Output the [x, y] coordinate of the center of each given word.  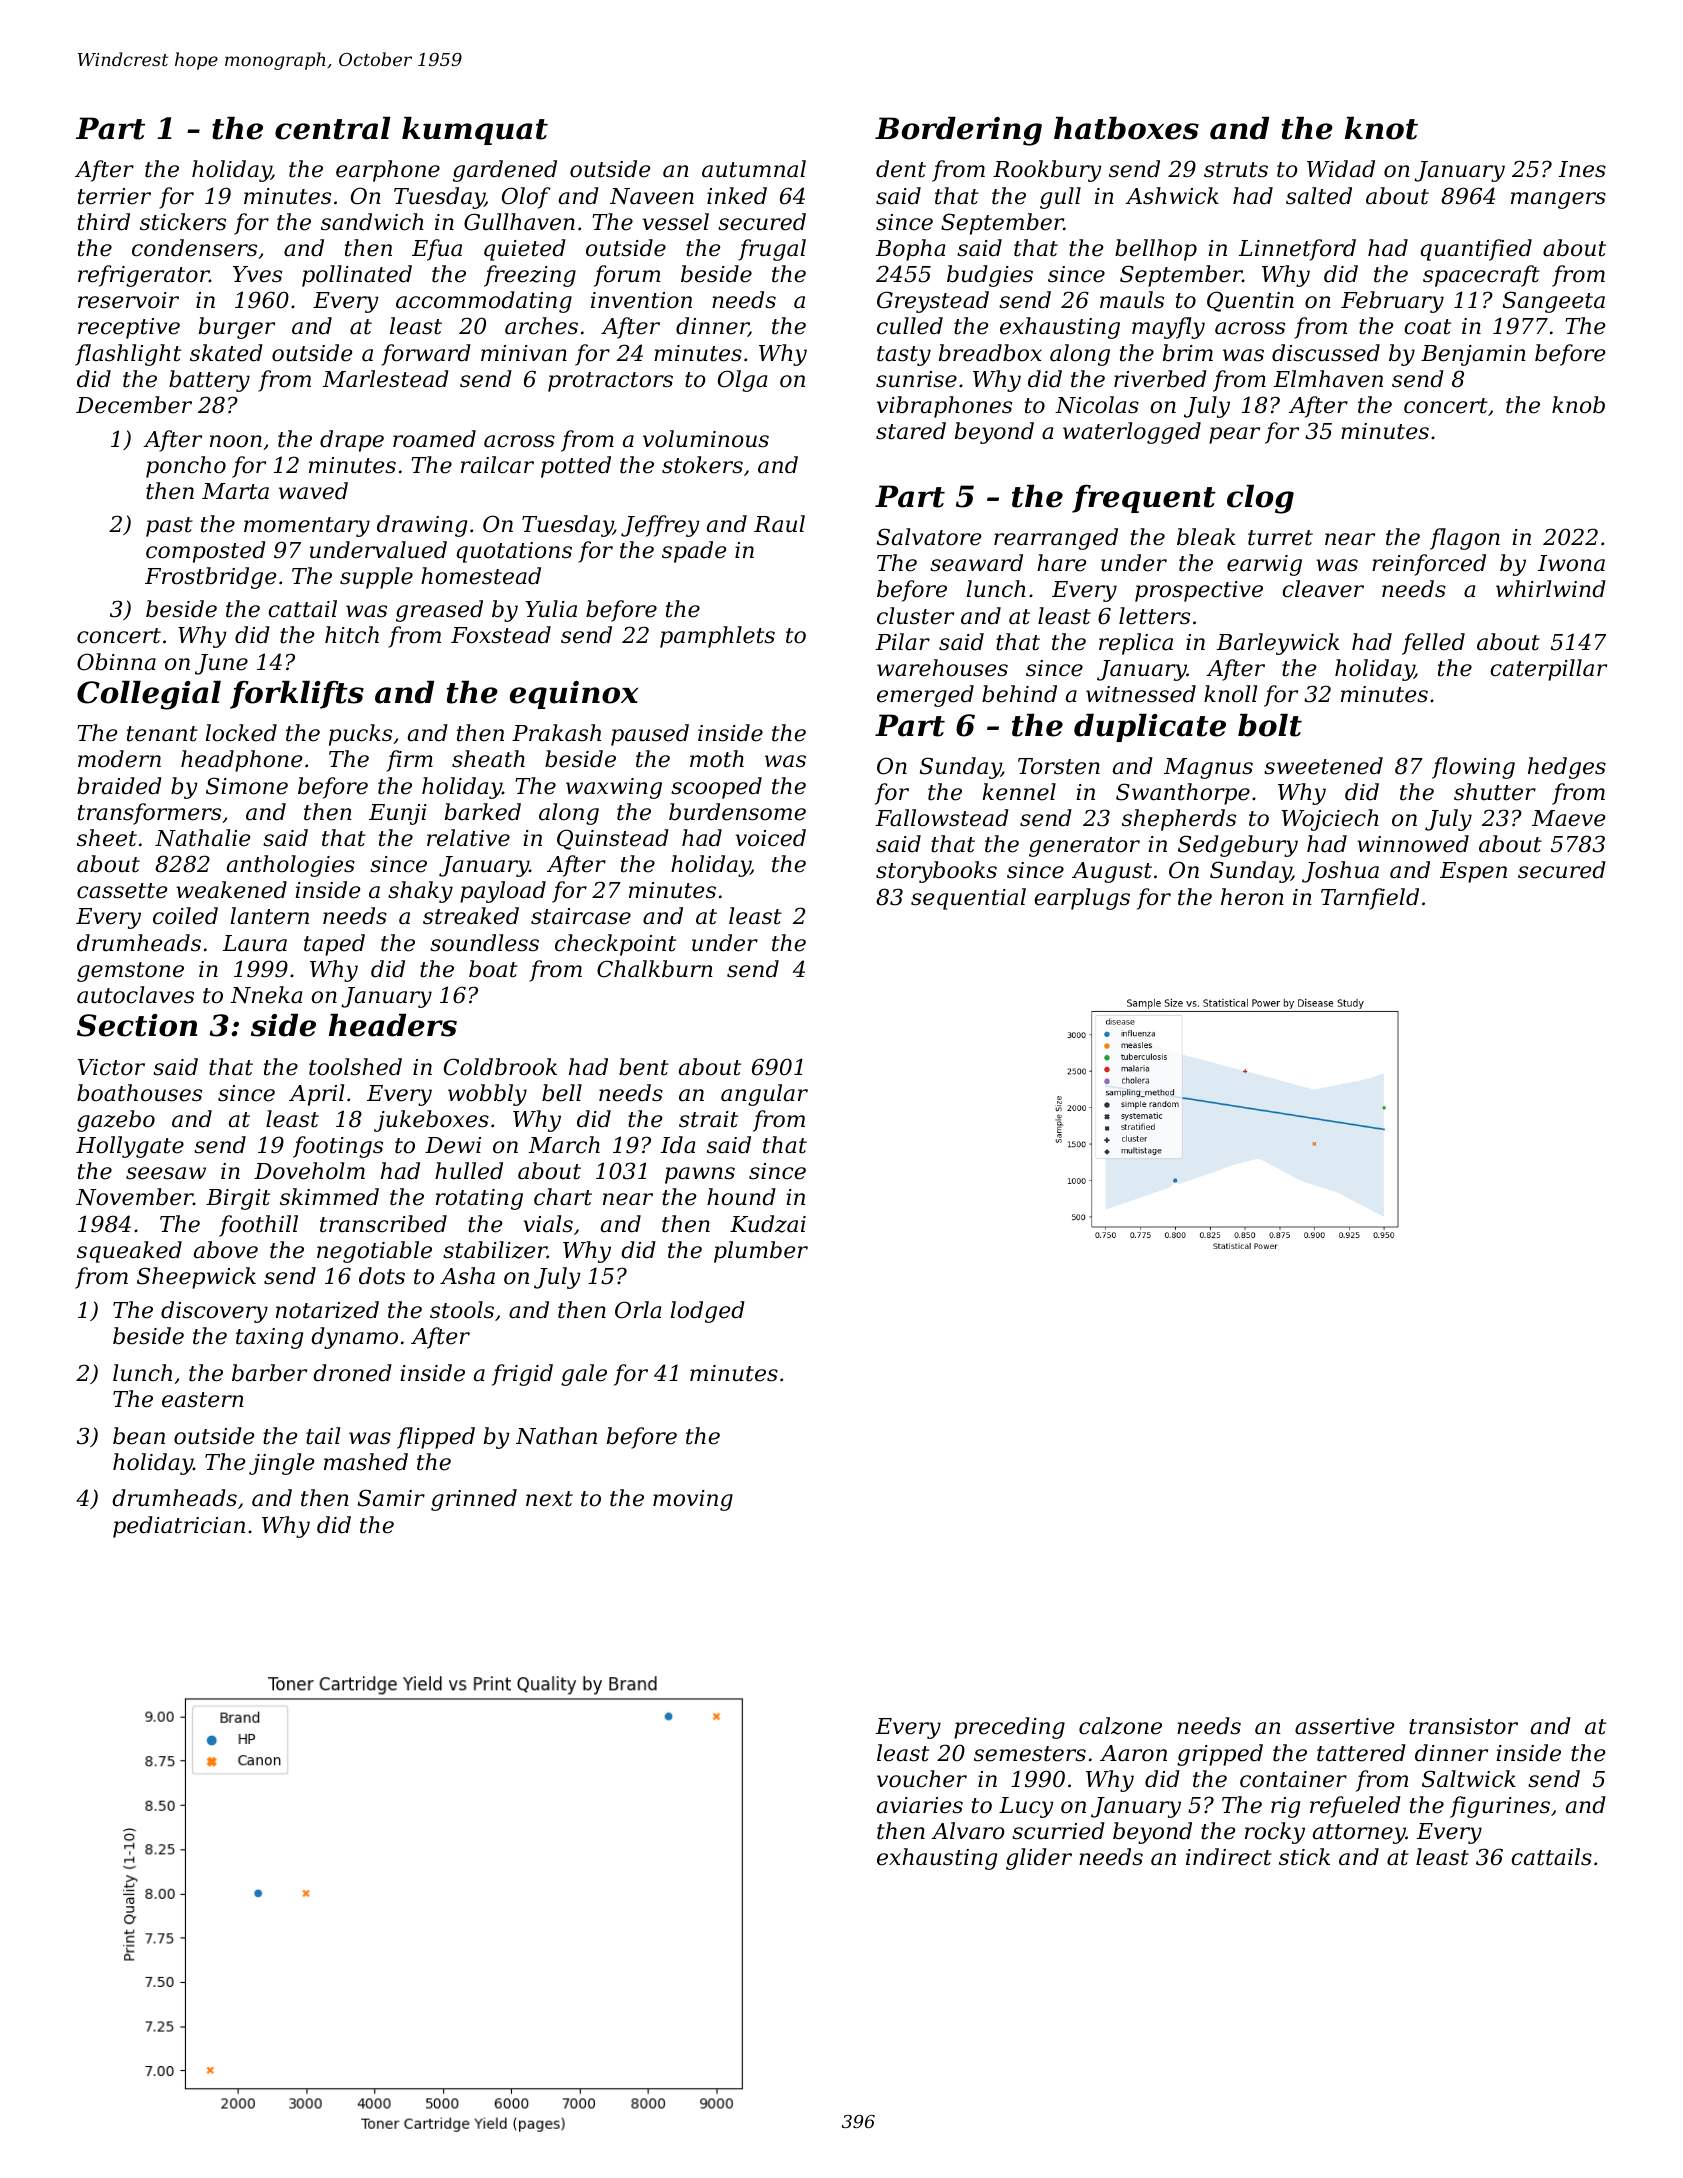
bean [139, 1436]
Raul [779, 524]
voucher [922, 1779]
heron [1252, 897]
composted [206, 552]
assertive [1344, 1726]
